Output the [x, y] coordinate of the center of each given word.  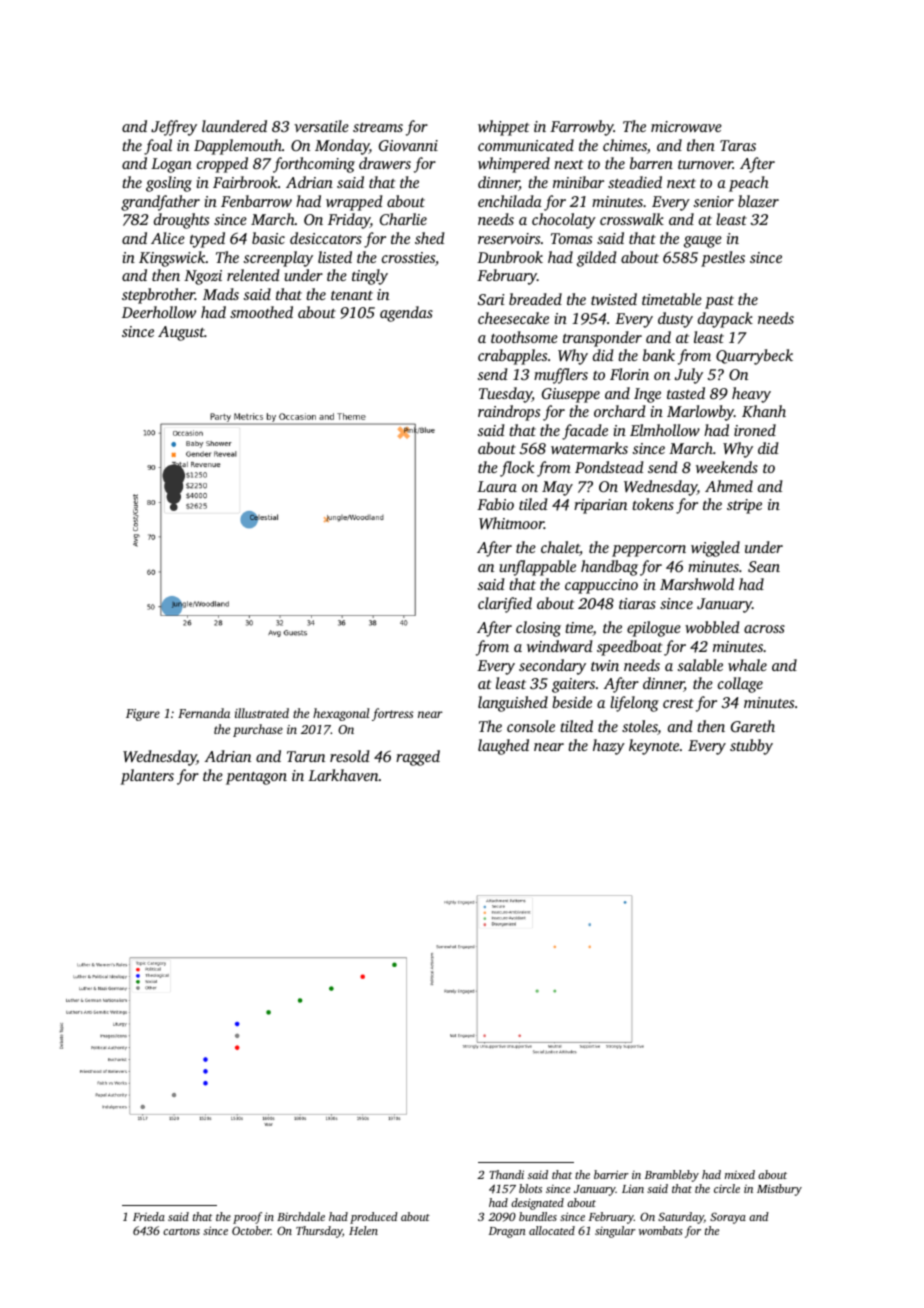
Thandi [506, 1174]
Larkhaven [343, 775]
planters [147, 777]
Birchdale [301, 1216]
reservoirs [509, 238]
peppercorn [649, 551]
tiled [533, 504]
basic [268, 238]
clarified [505, 605]
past [719, 302]
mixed [740, 1174]
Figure [143, 715]
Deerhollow [159, 312]
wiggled [715, 549]
